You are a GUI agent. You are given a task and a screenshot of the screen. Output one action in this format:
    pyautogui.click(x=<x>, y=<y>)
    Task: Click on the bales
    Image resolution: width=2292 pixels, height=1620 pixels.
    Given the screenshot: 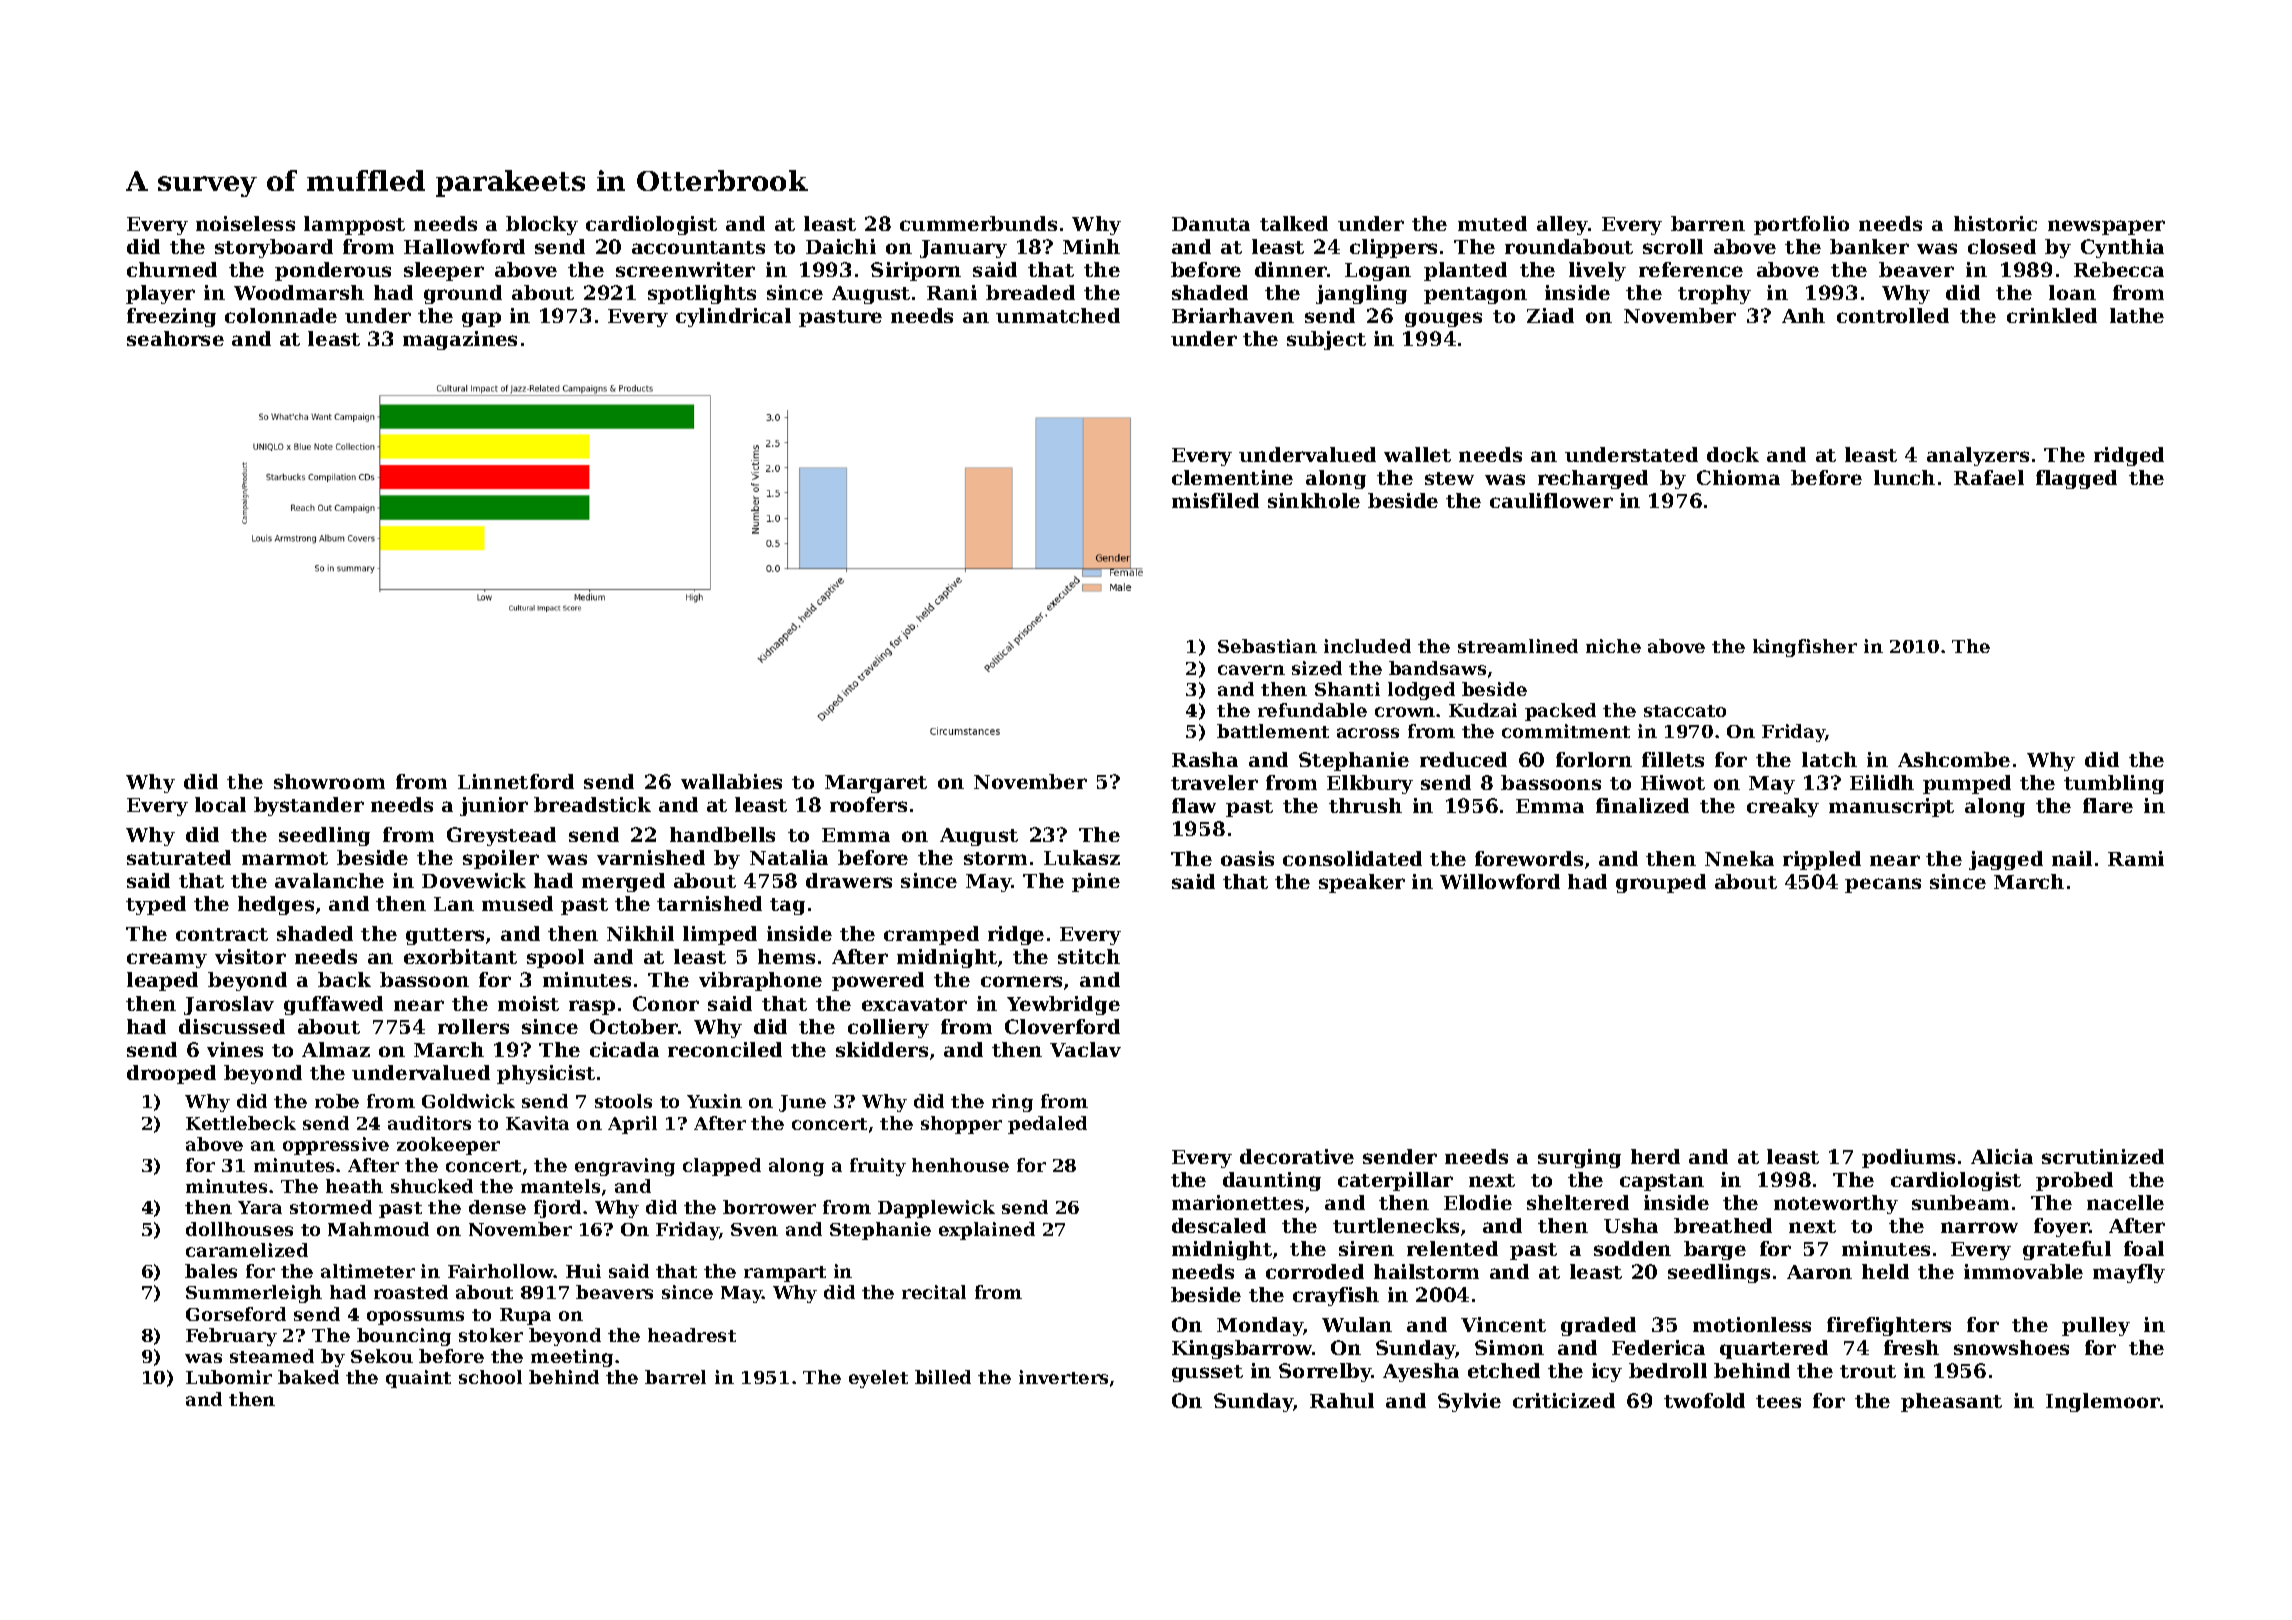 What is the action you would take?
    pyautogui.click(x=211, y=1271)
